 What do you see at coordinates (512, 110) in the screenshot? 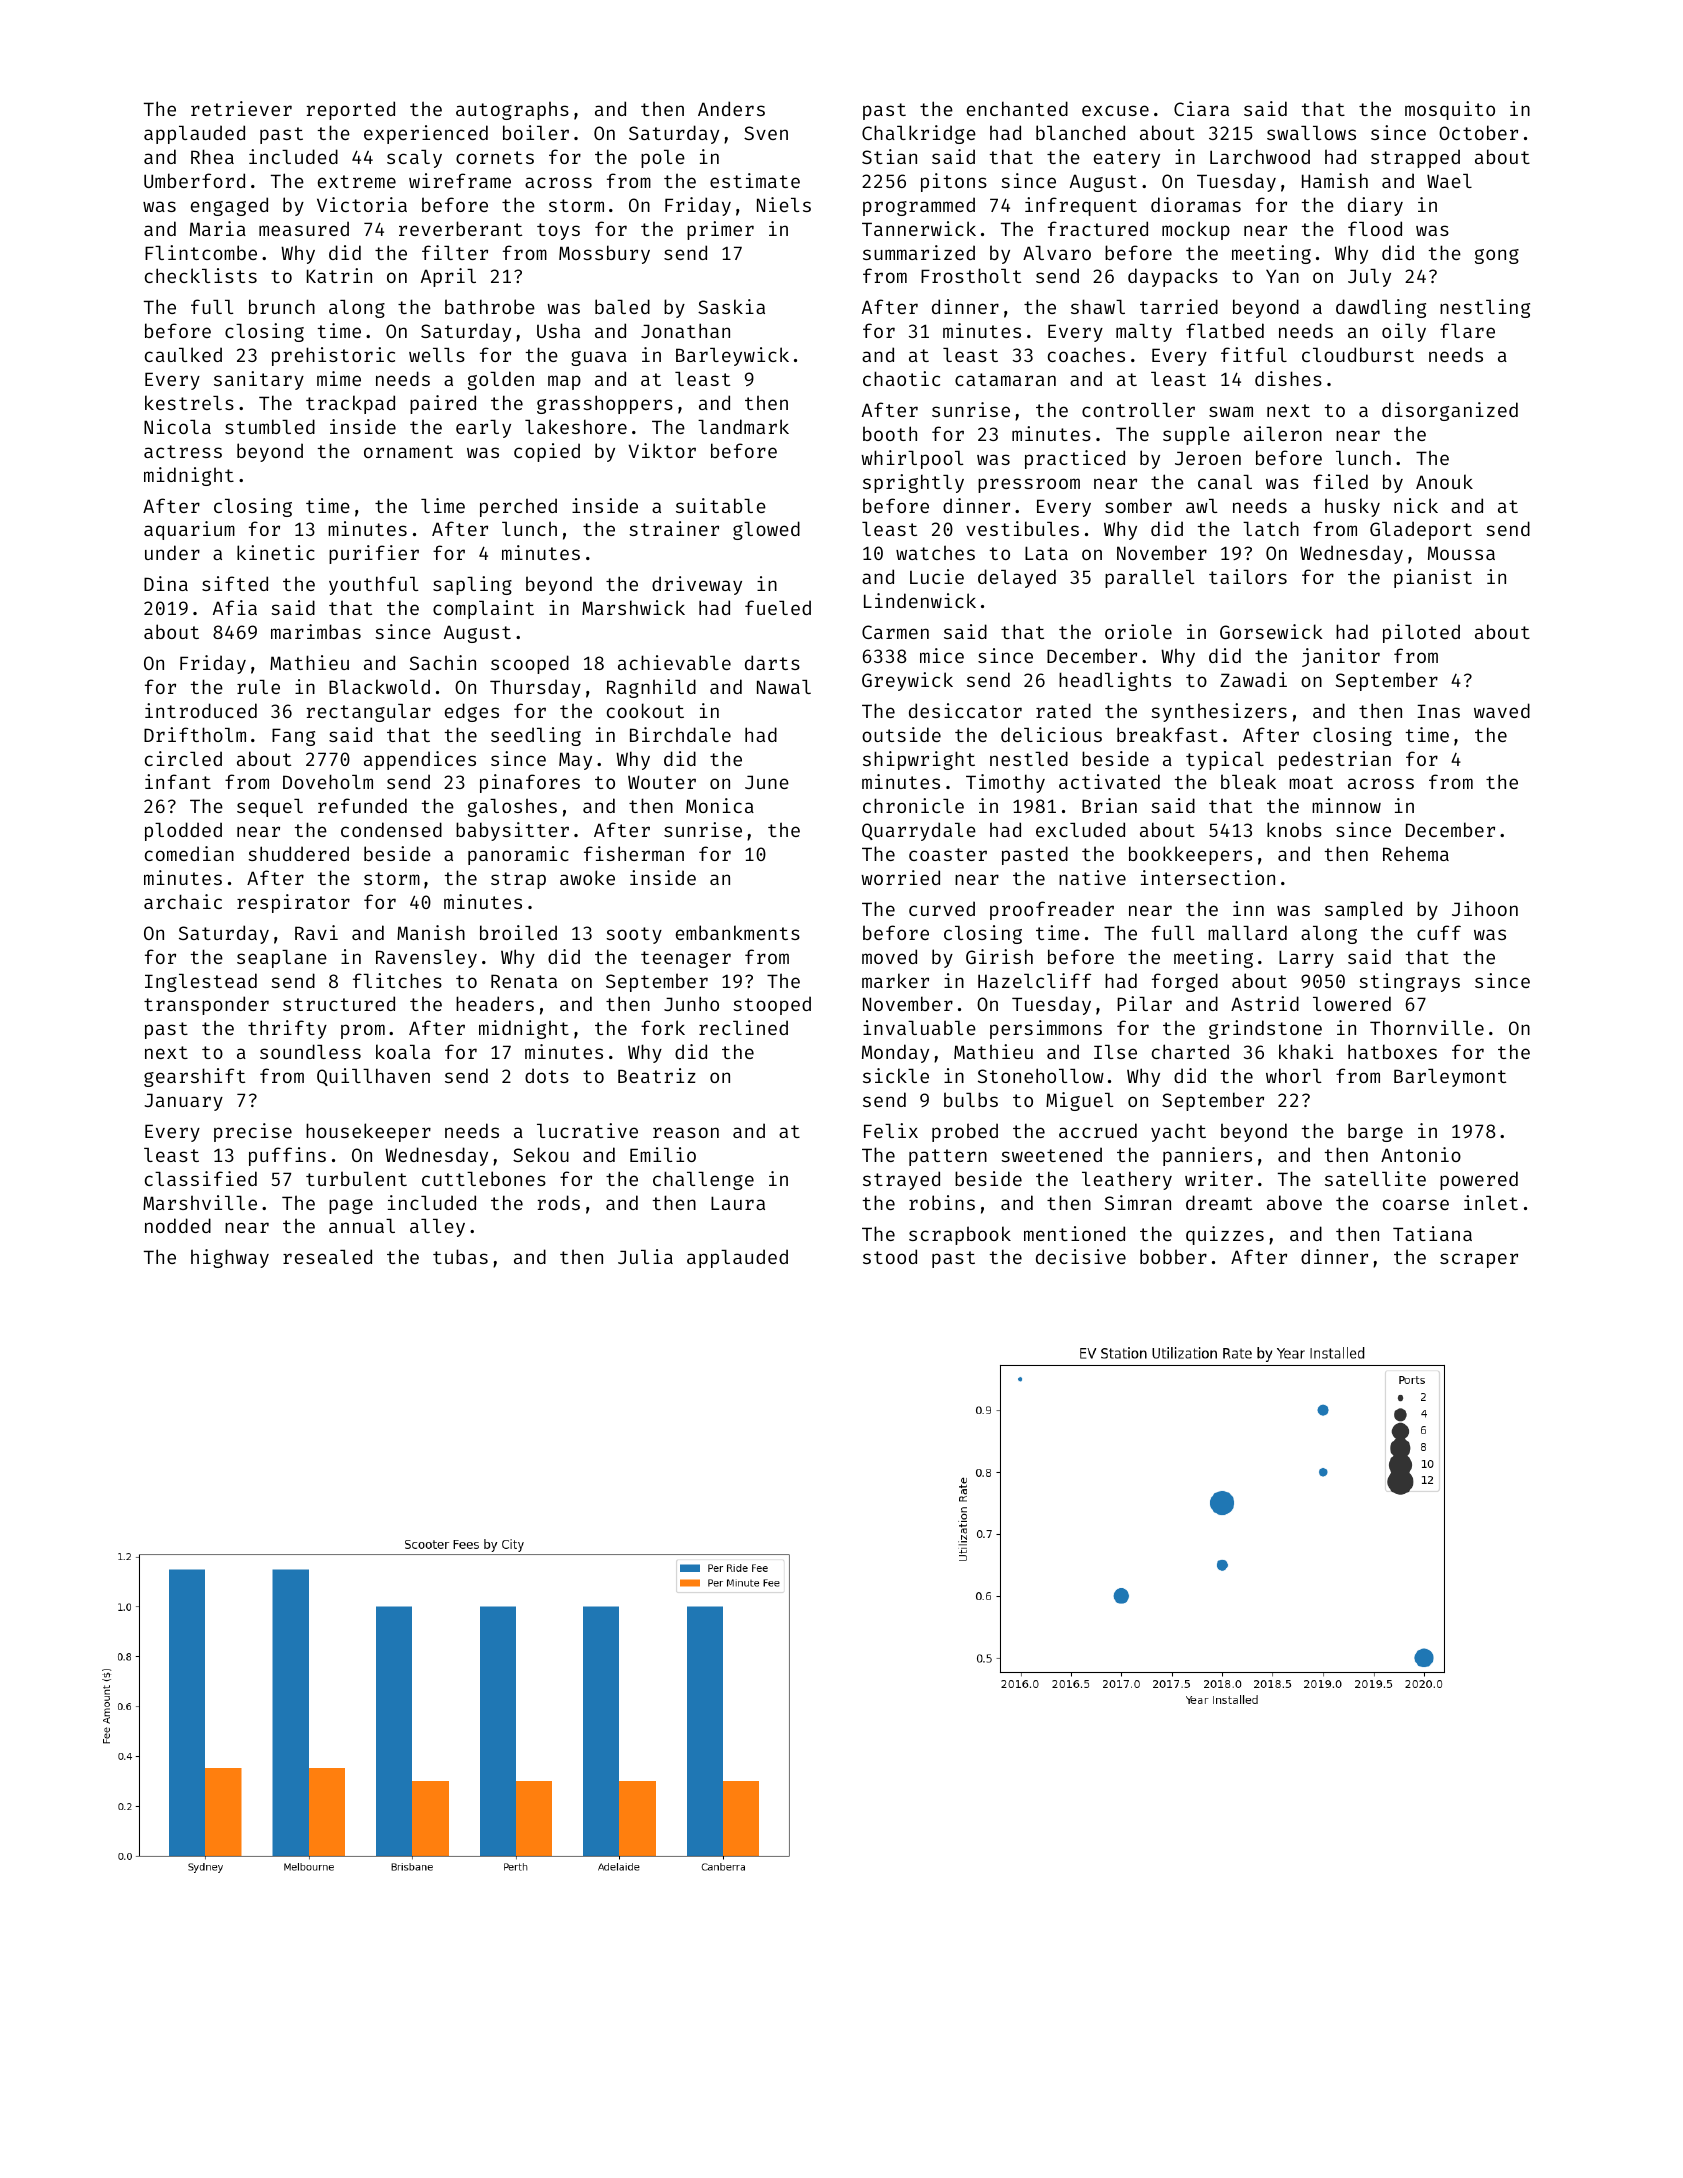
I see `autographs` at bounding box center [512, 110].
